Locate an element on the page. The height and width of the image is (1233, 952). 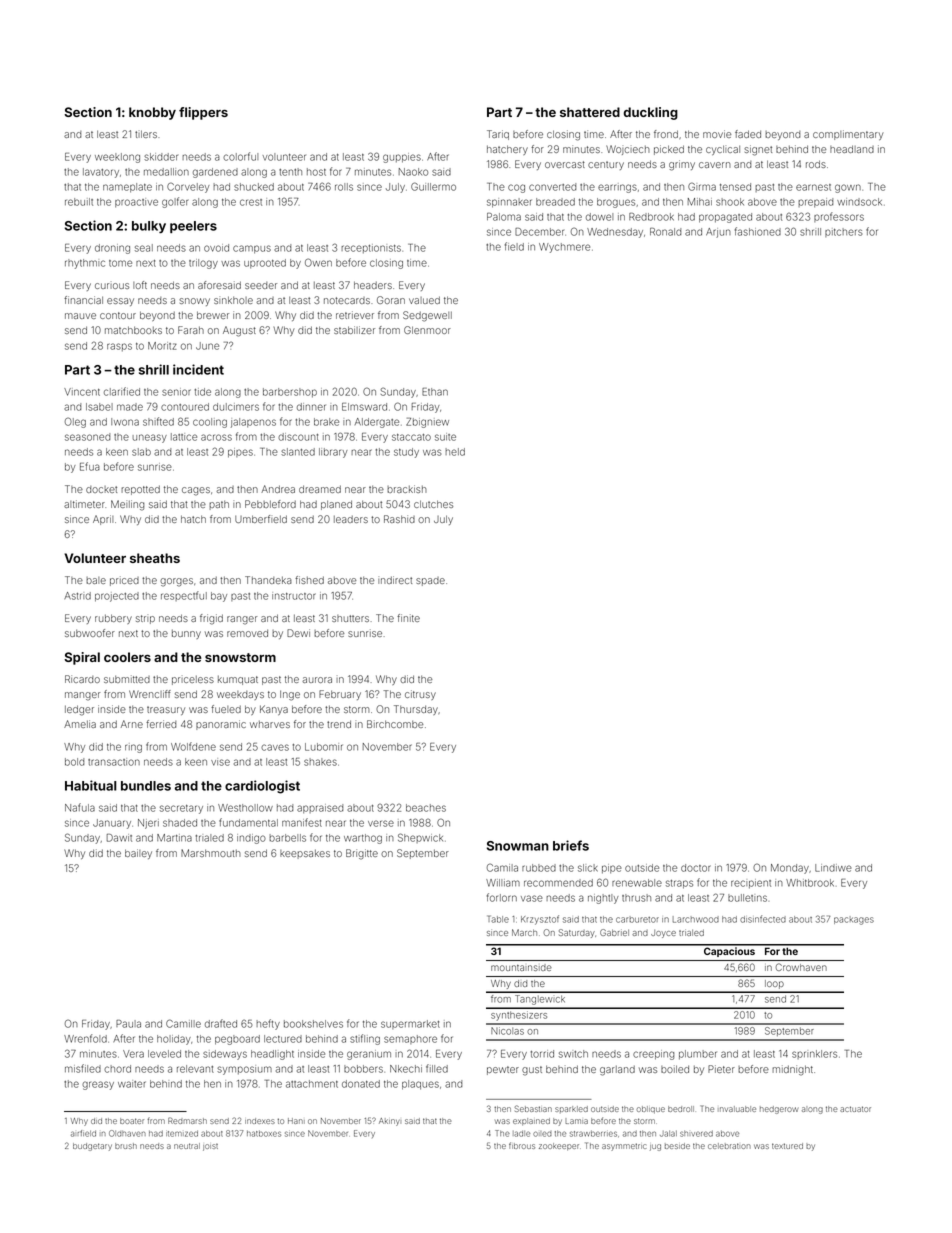
movie is located at coordinates (717, 134).
